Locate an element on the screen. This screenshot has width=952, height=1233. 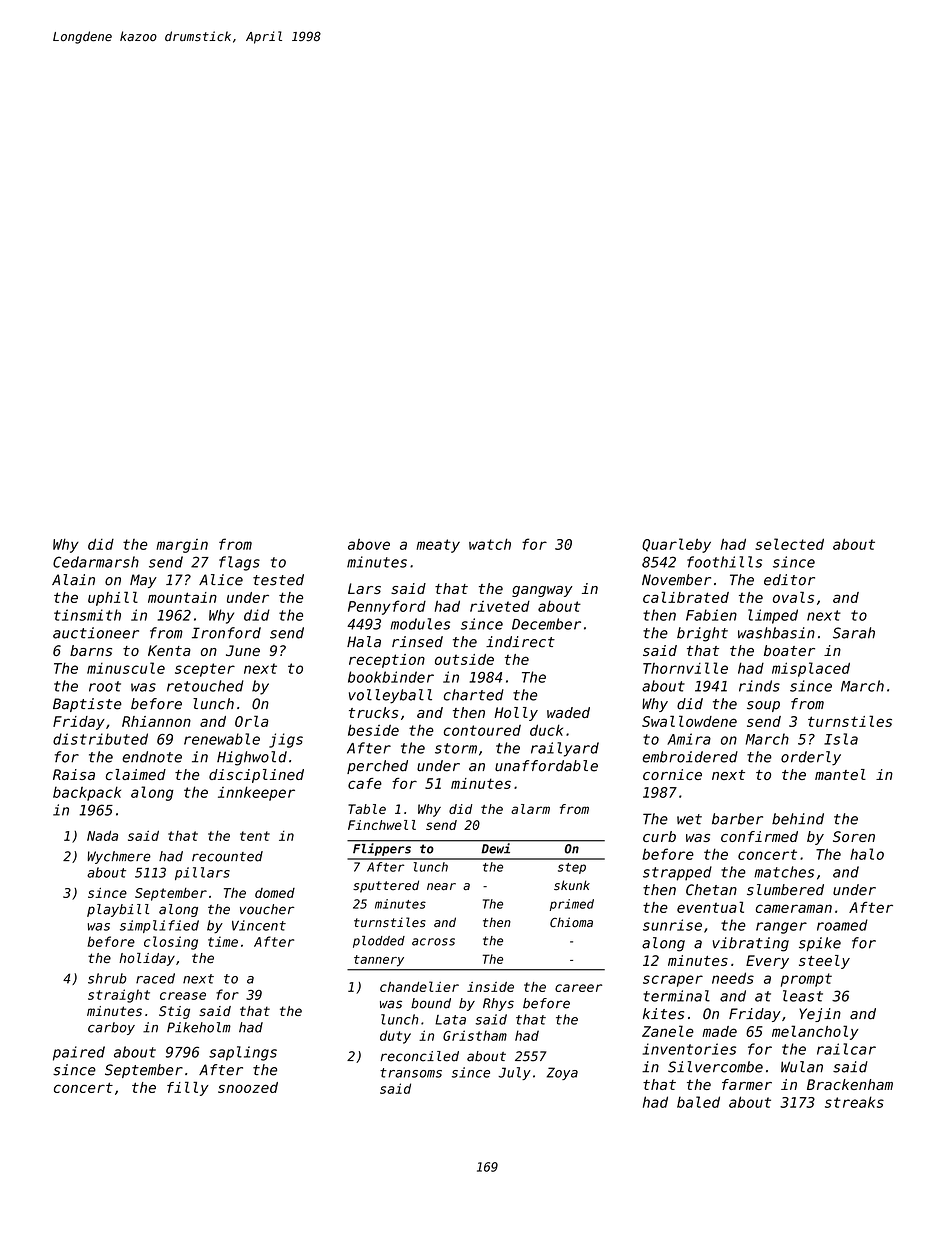
Soren is located at coordinates (854, 836).
